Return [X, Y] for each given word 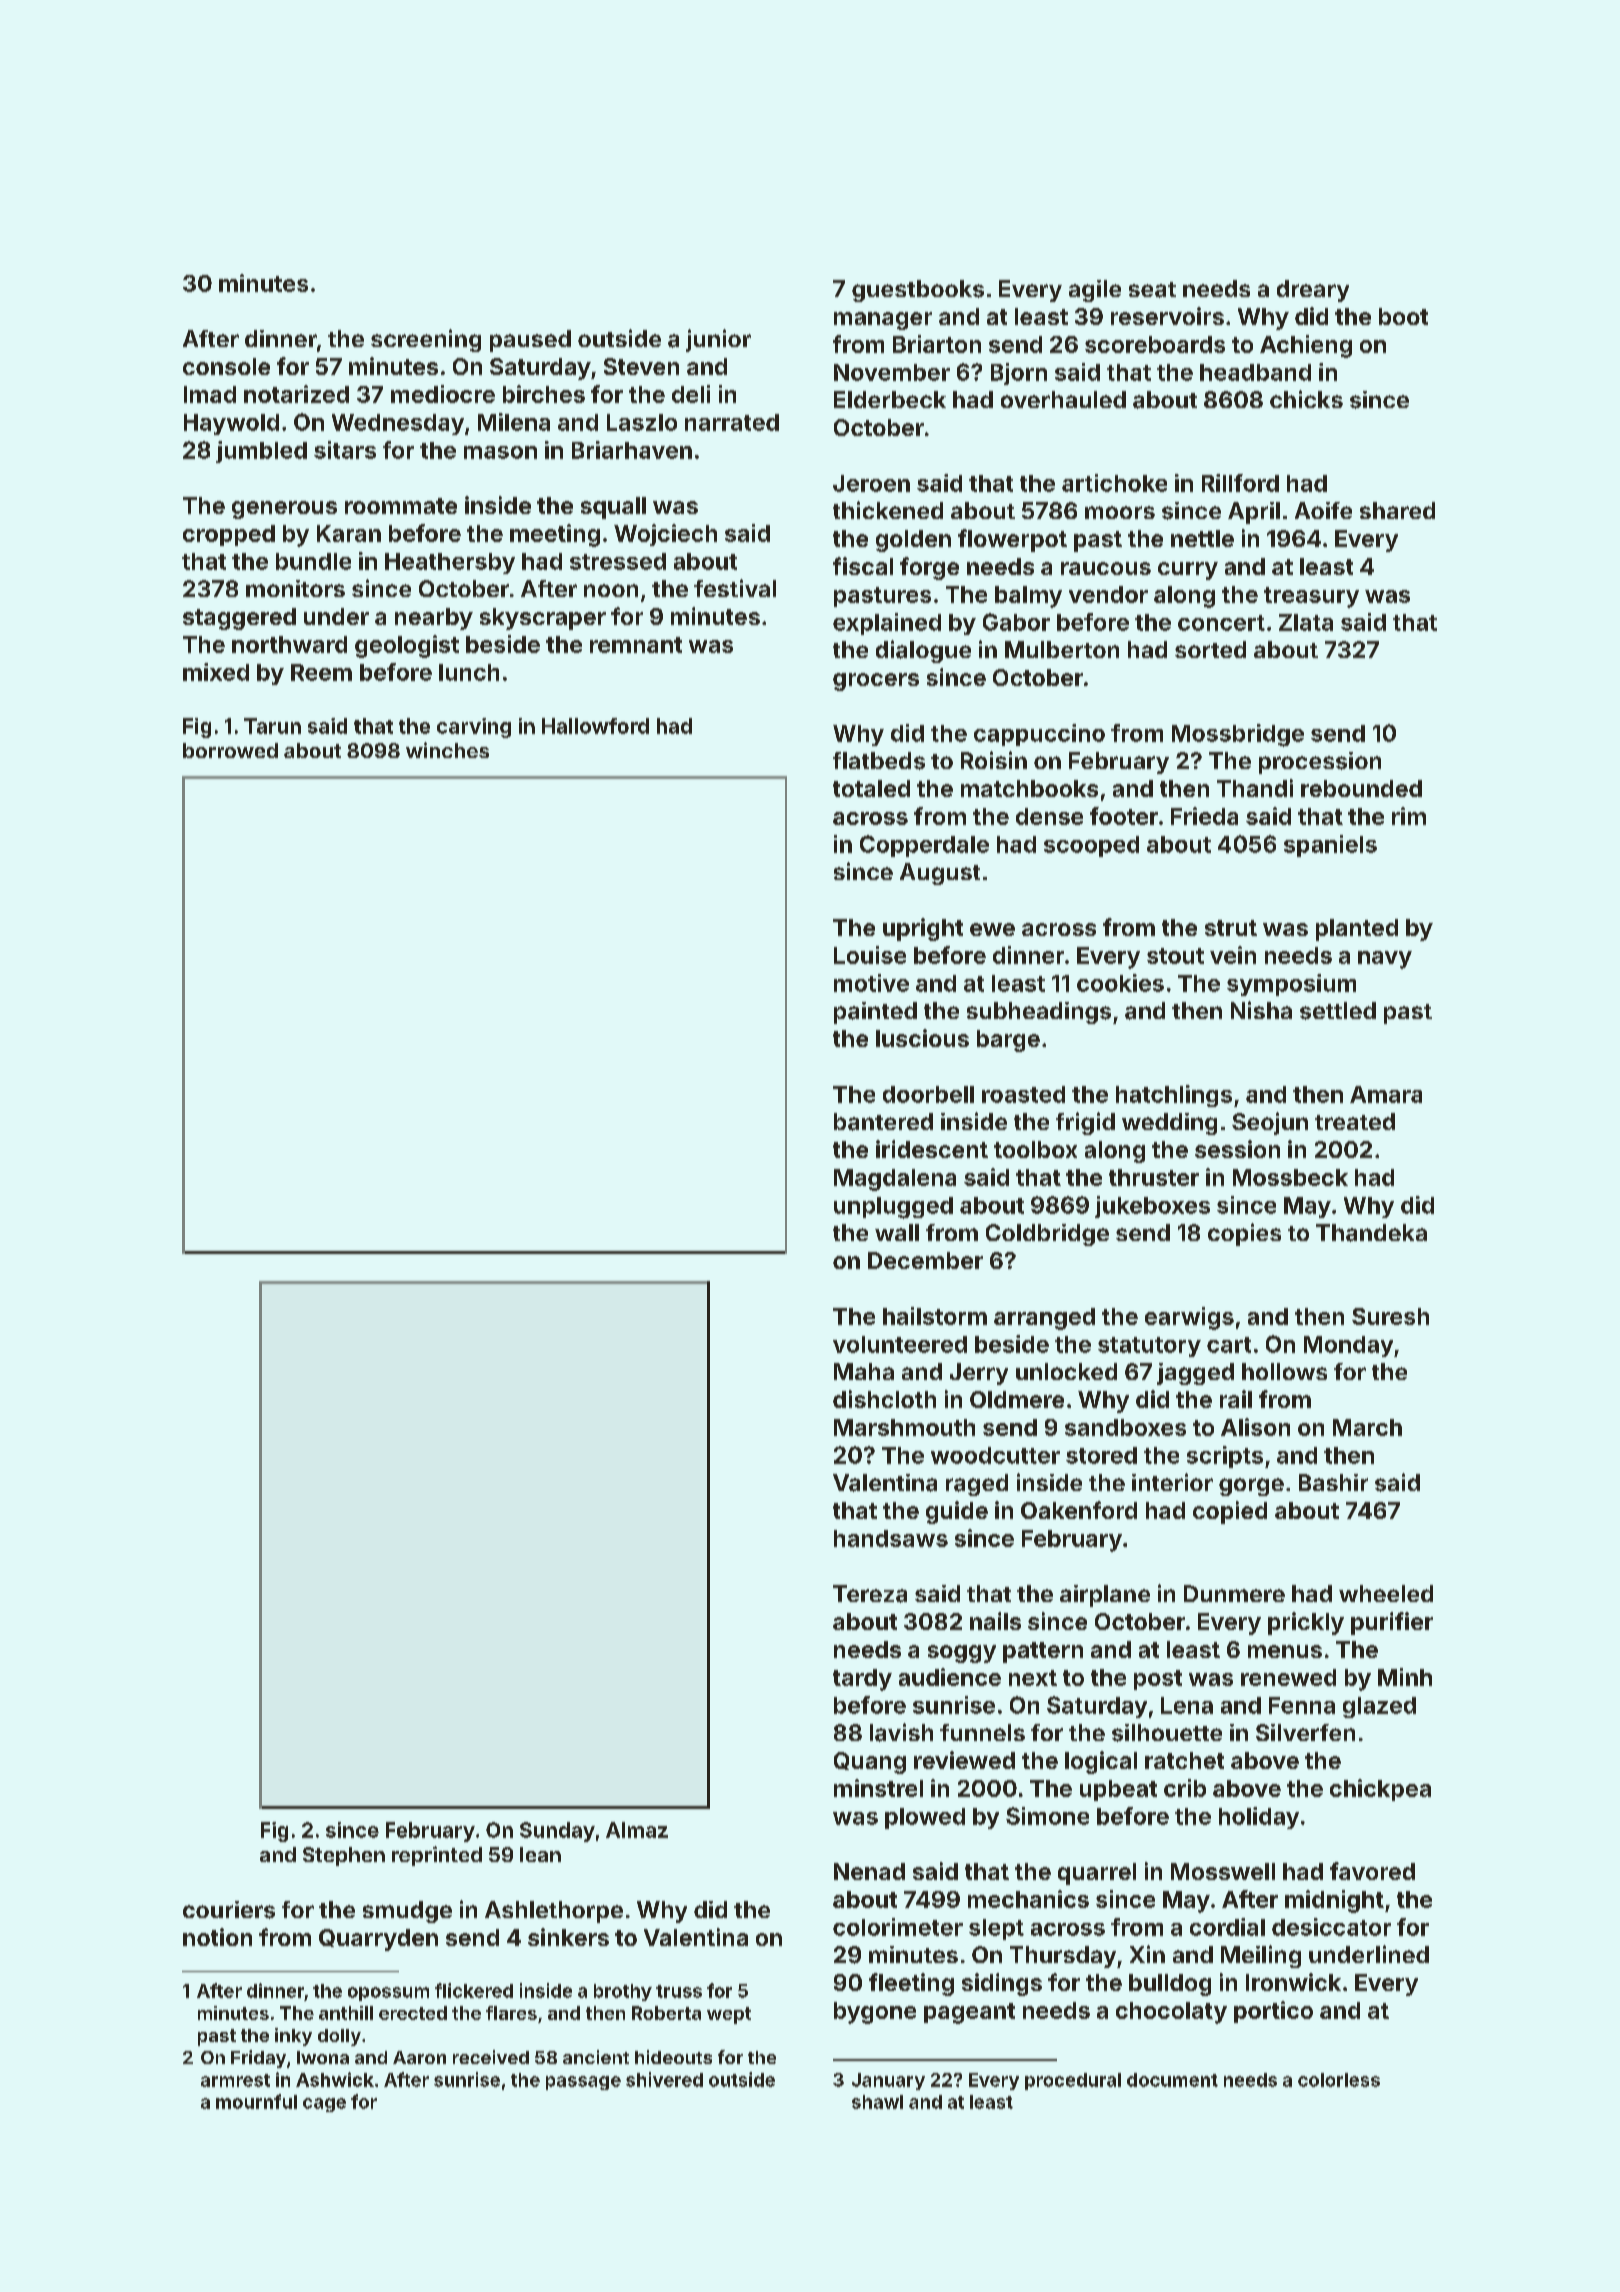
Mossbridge [1238, 735]
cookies [1120, 983]
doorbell [928, 1094]
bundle [313, 561]
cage [324, 2105]
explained [887, 624]
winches [447, 750]
